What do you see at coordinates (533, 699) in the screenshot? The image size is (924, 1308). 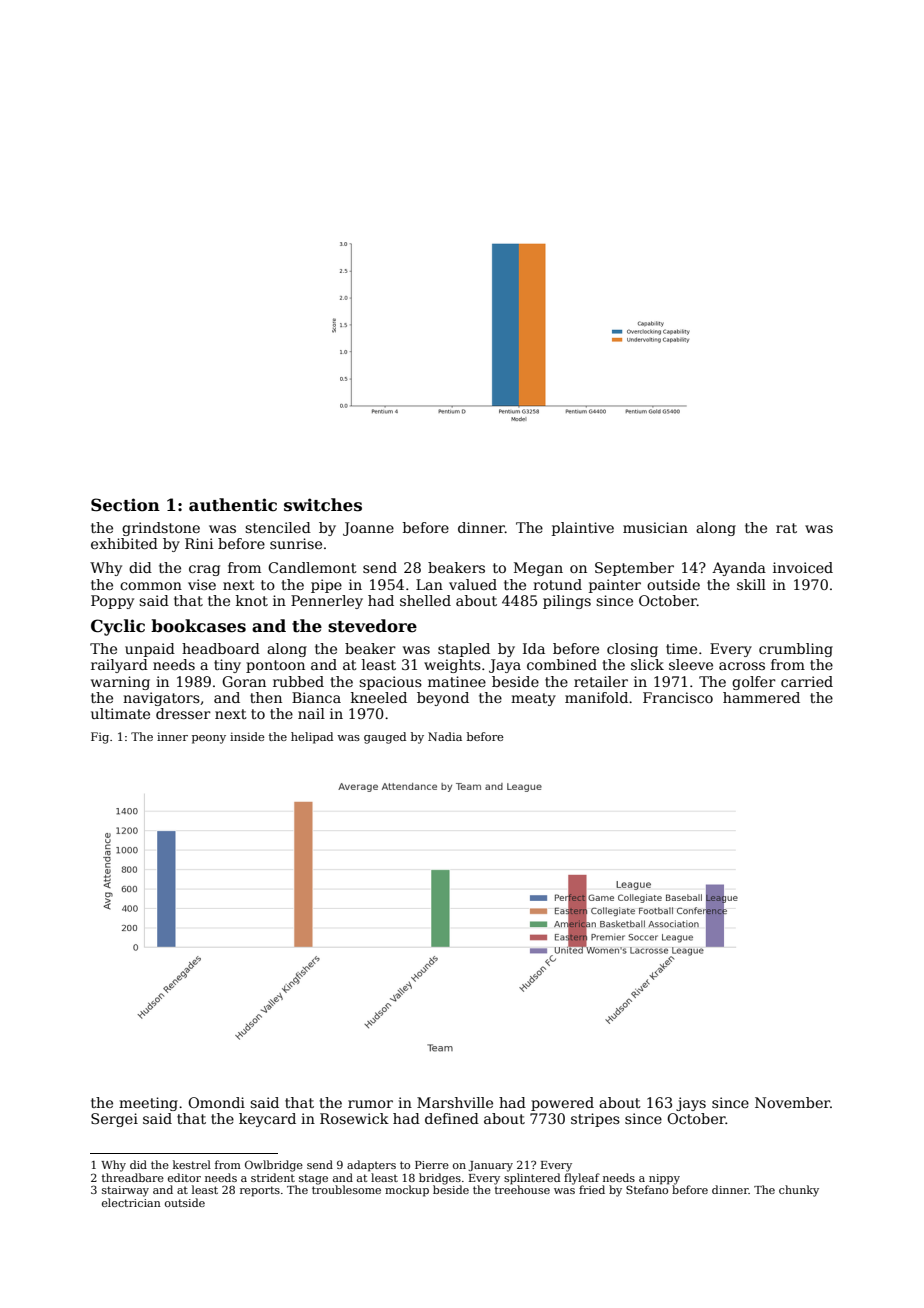 I see `meaty` at bounding box center [533, 699].
